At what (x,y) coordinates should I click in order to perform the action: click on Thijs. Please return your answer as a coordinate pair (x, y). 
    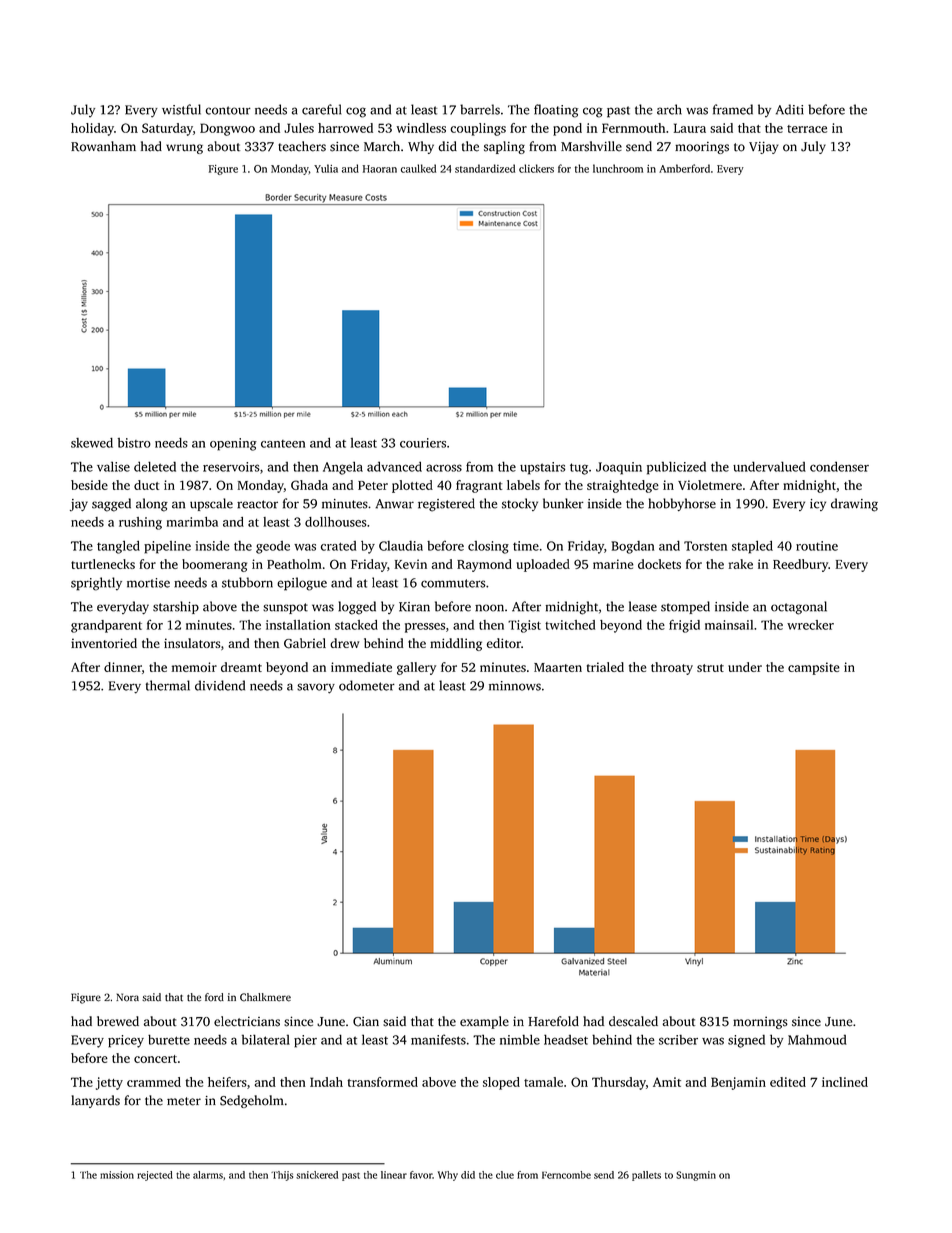
    Looking at the image, I should click on (282, 1176).
